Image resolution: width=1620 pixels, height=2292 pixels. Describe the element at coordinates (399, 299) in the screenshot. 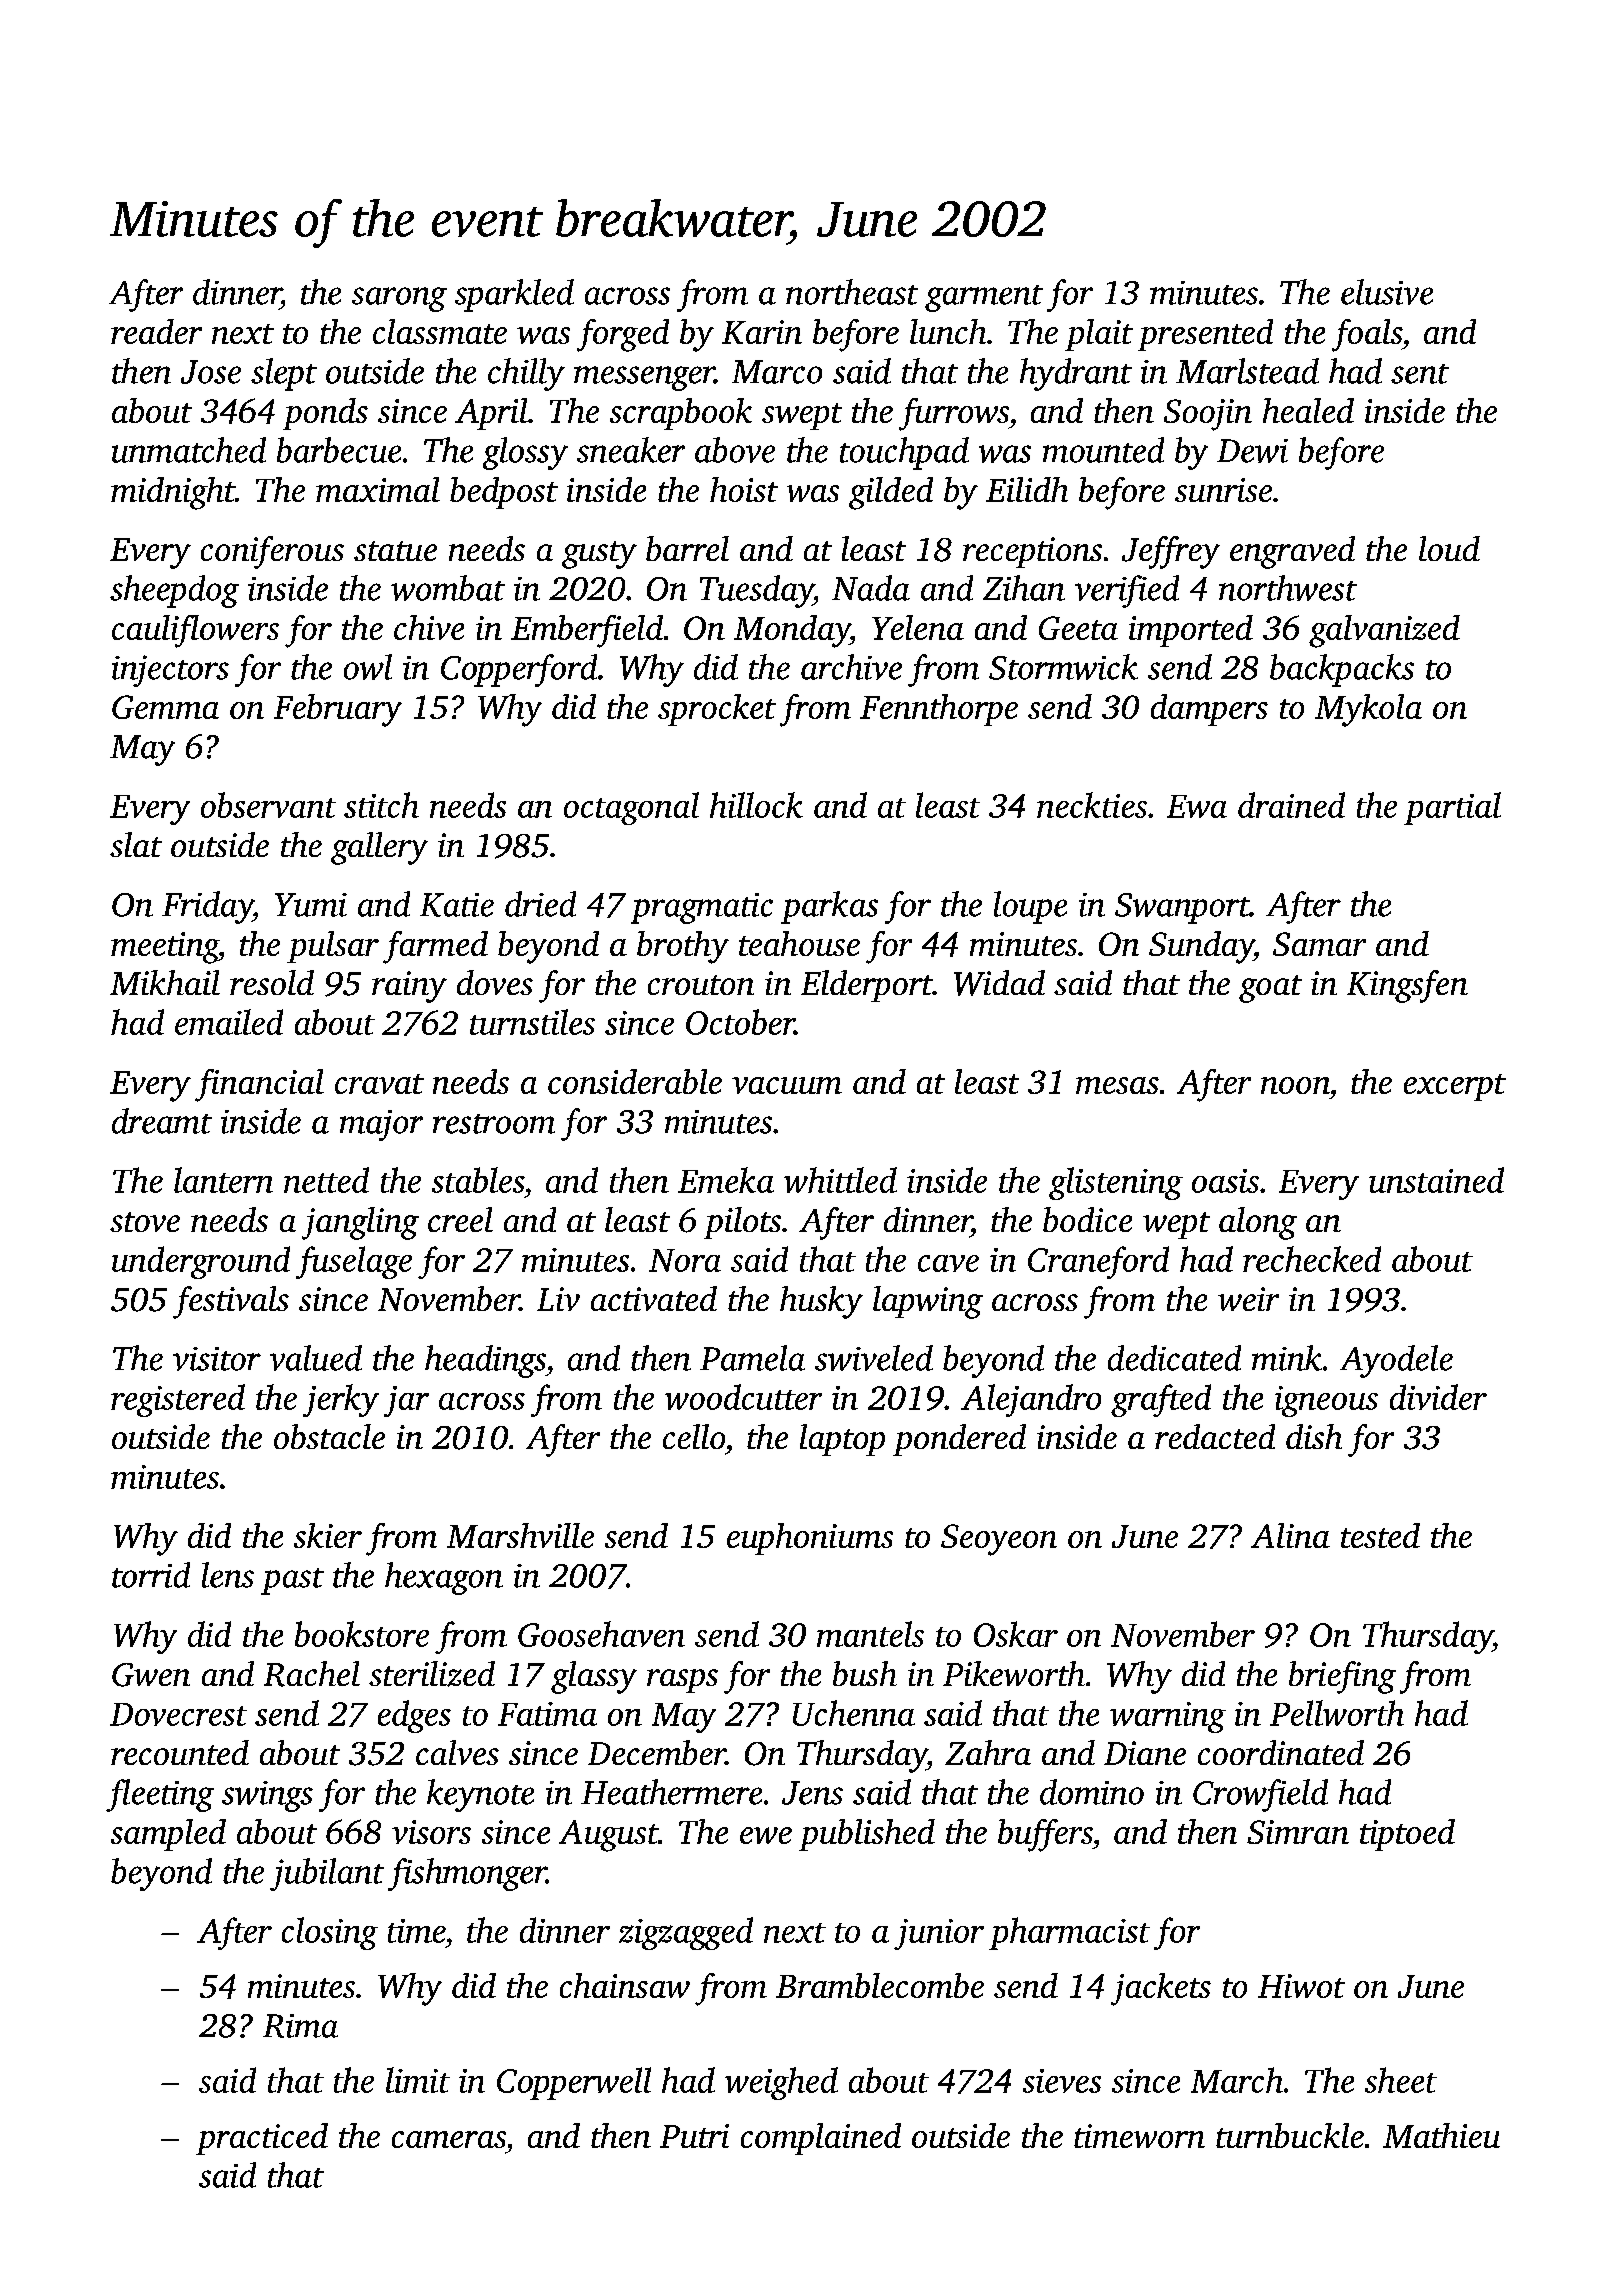

I see `sarong` at that location.
